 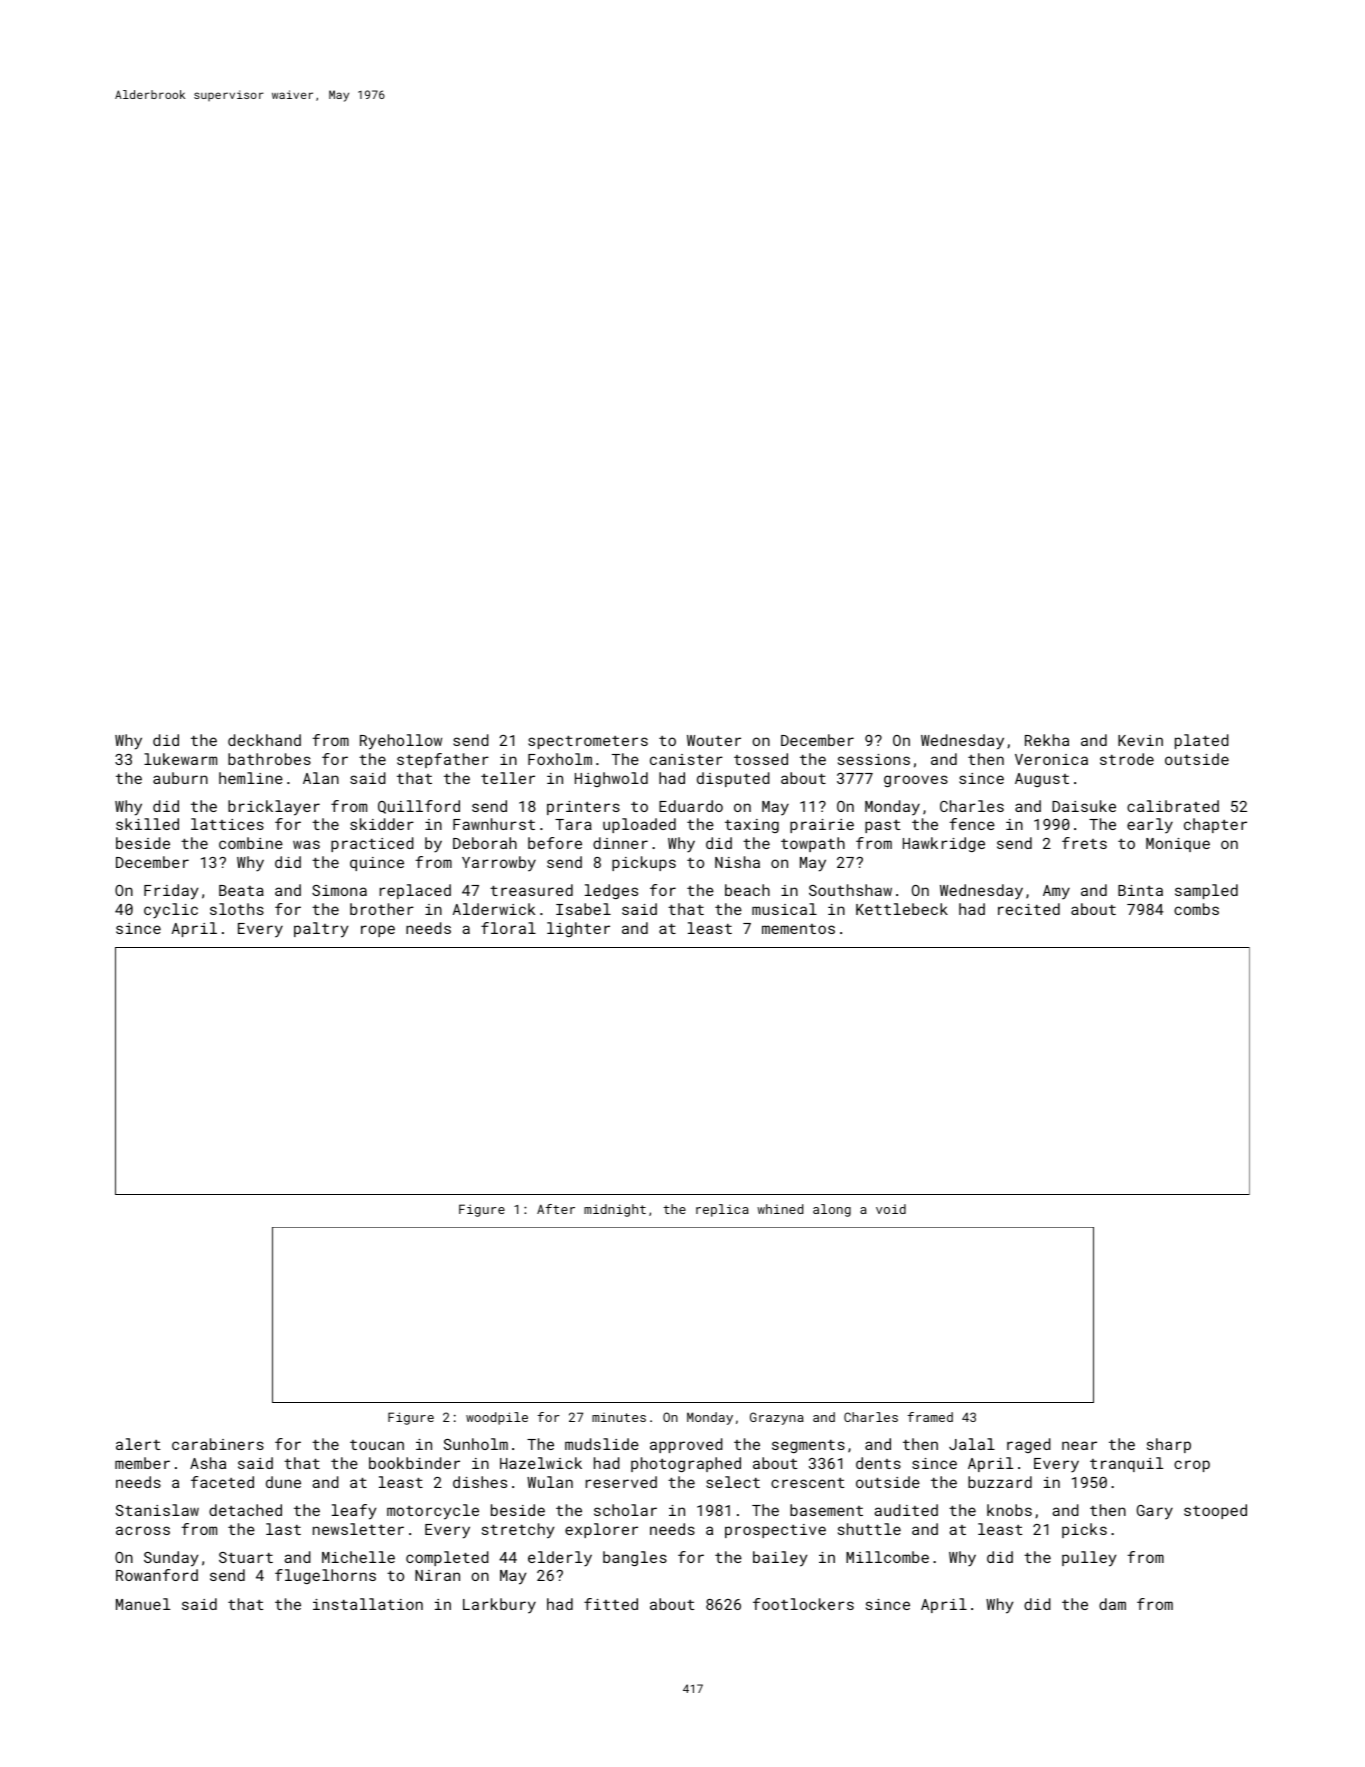 What do you see at coordinates (325, 1576) in the document?
I see `flugelhorns` at bounding box center [325, 1576].
